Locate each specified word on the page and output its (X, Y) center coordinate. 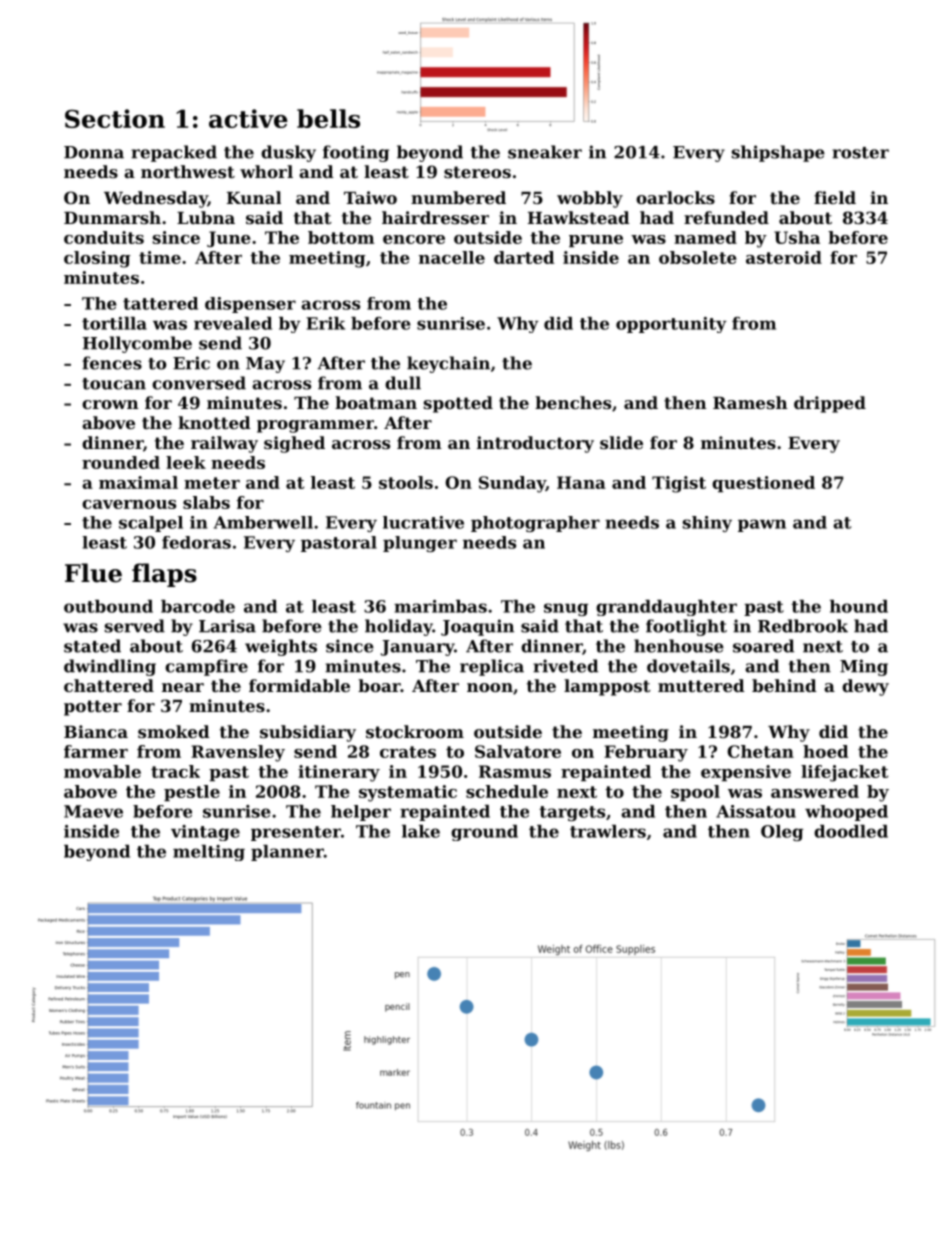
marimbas (440, 606)
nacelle (452, 257)
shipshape (778, 153)
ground (484, 833)
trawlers (608, 831)
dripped (830, 404)
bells (328, 118)
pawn (762, 525)
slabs (206, 502)
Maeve (93, 811)
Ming (864, 667)
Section (115, 118)
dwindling (110, 667)
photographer (535, 524)
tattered (160, 303)
